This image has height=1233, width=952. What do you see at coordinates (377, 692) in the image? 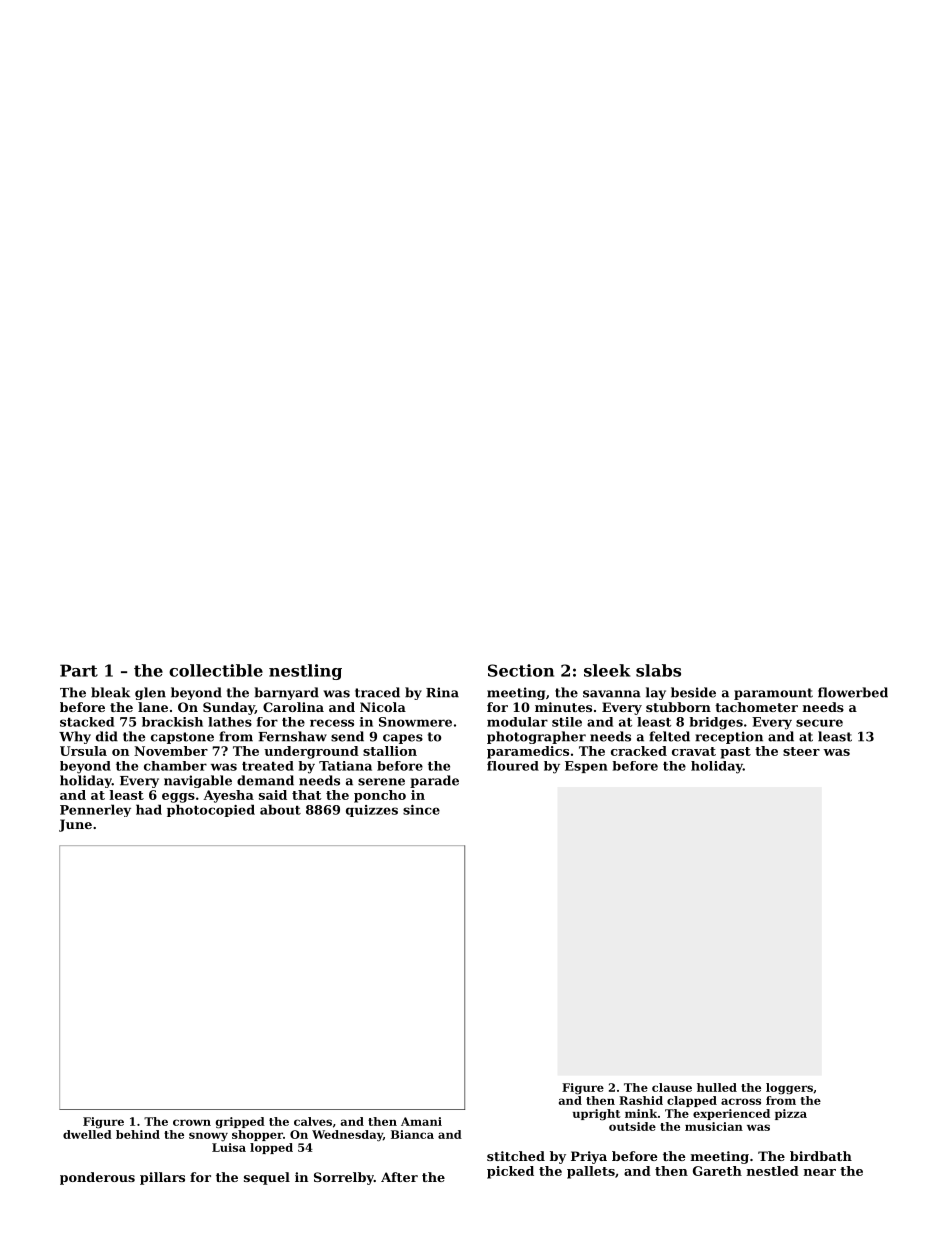
I see `traced` at bounding box center [377, 692].
